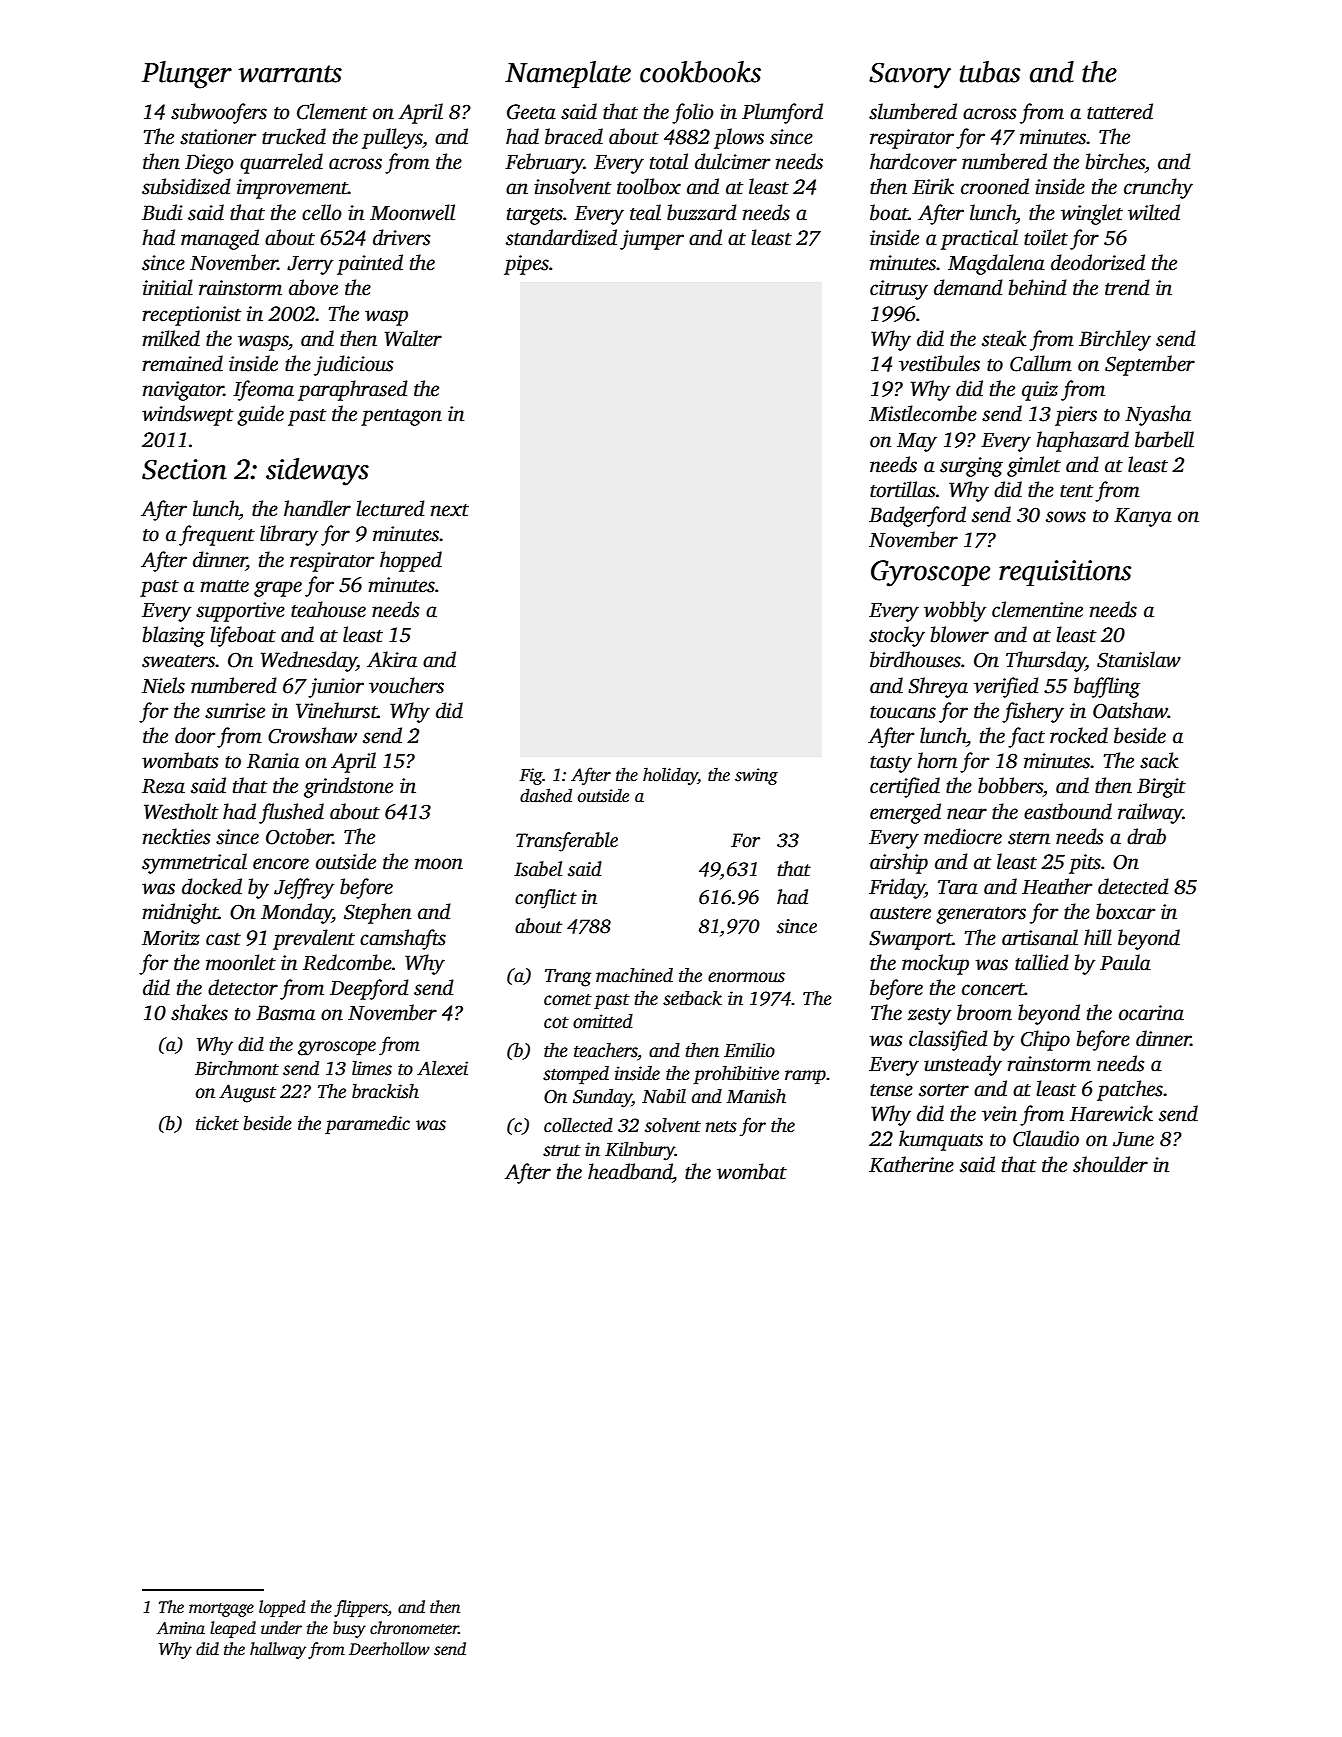 This document has width=1342, height=1737. What do you see at coordinates (217, 1123) in the document?
I see `ticket` at bounding box center [217, 1123].
